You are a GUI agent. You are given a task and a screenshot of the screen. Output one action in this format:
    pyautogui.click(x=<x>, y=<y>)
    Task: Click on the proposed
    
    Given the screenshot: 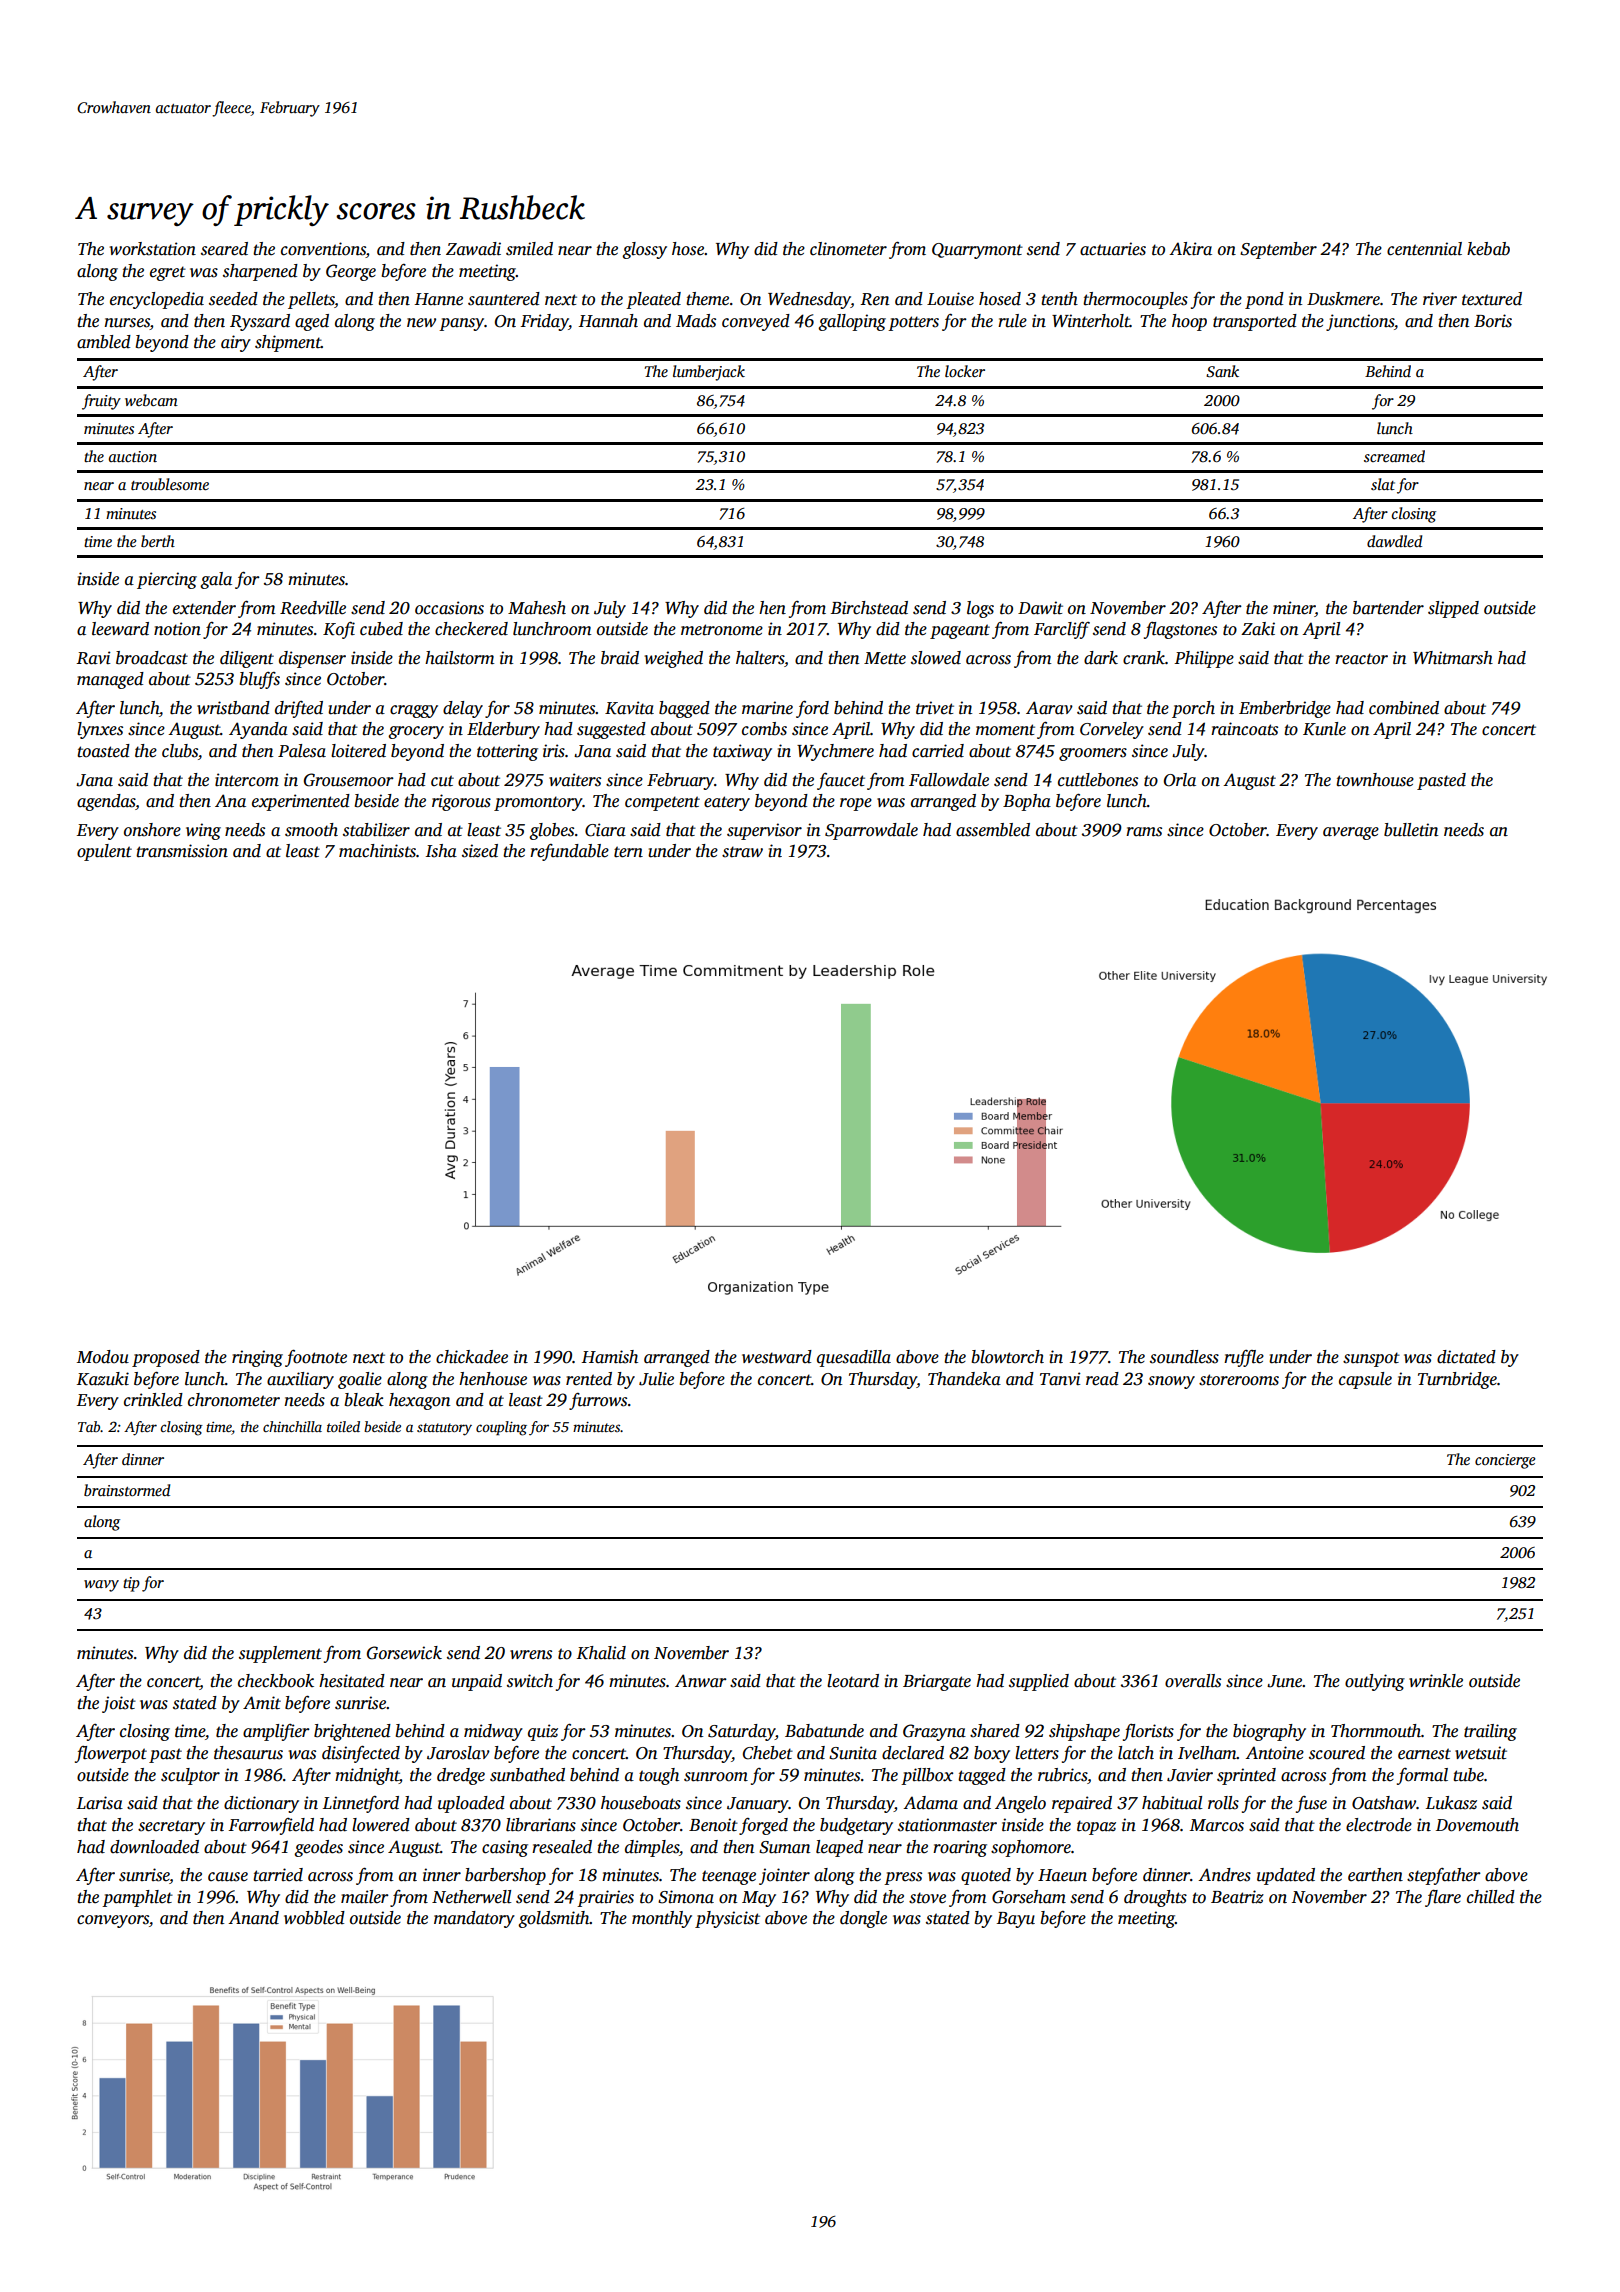 What is the action you would take?
    pyautogui.click(x=166, y=1358)
